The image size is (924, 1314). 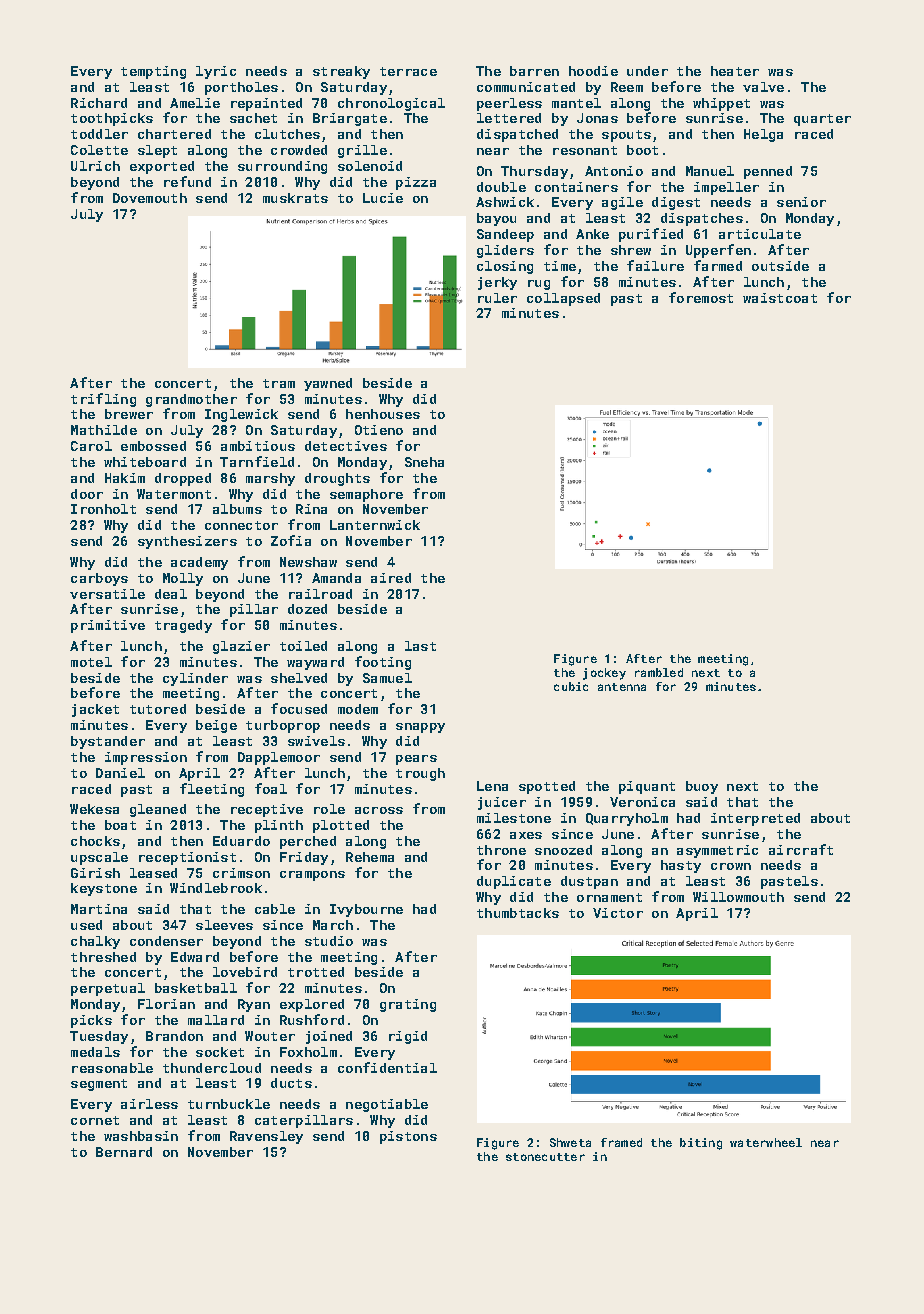 What do you see at coordinates (780, 298) in the screenshot?
I see `waistcoat` at bounding box center [780, 298].
